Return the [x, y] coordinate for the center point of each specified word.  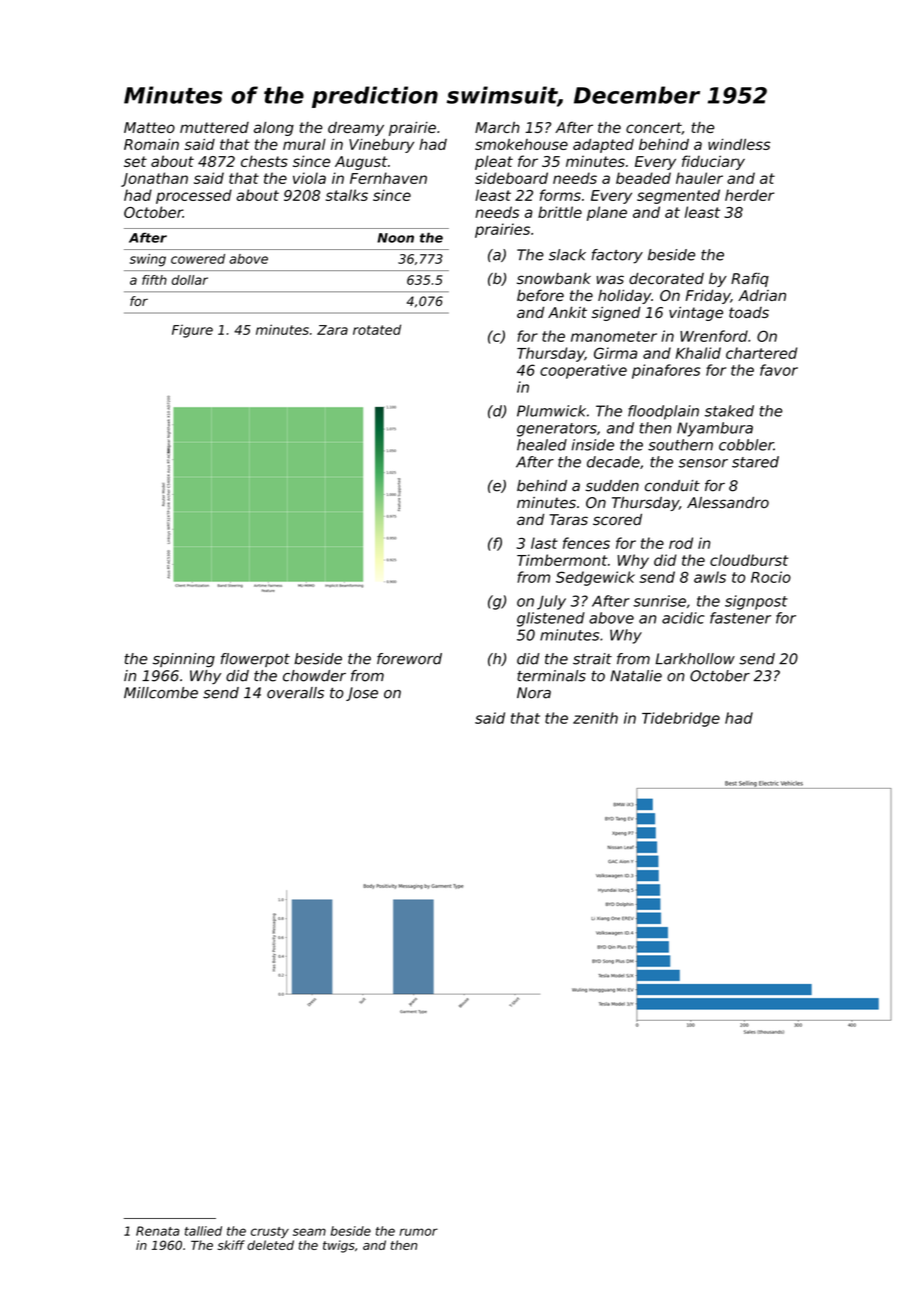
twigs [339, 1246]
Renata [157, 1231]
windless [739, 144]
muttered [214, 127]
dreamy [356, 128]
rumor [419, 1232]
